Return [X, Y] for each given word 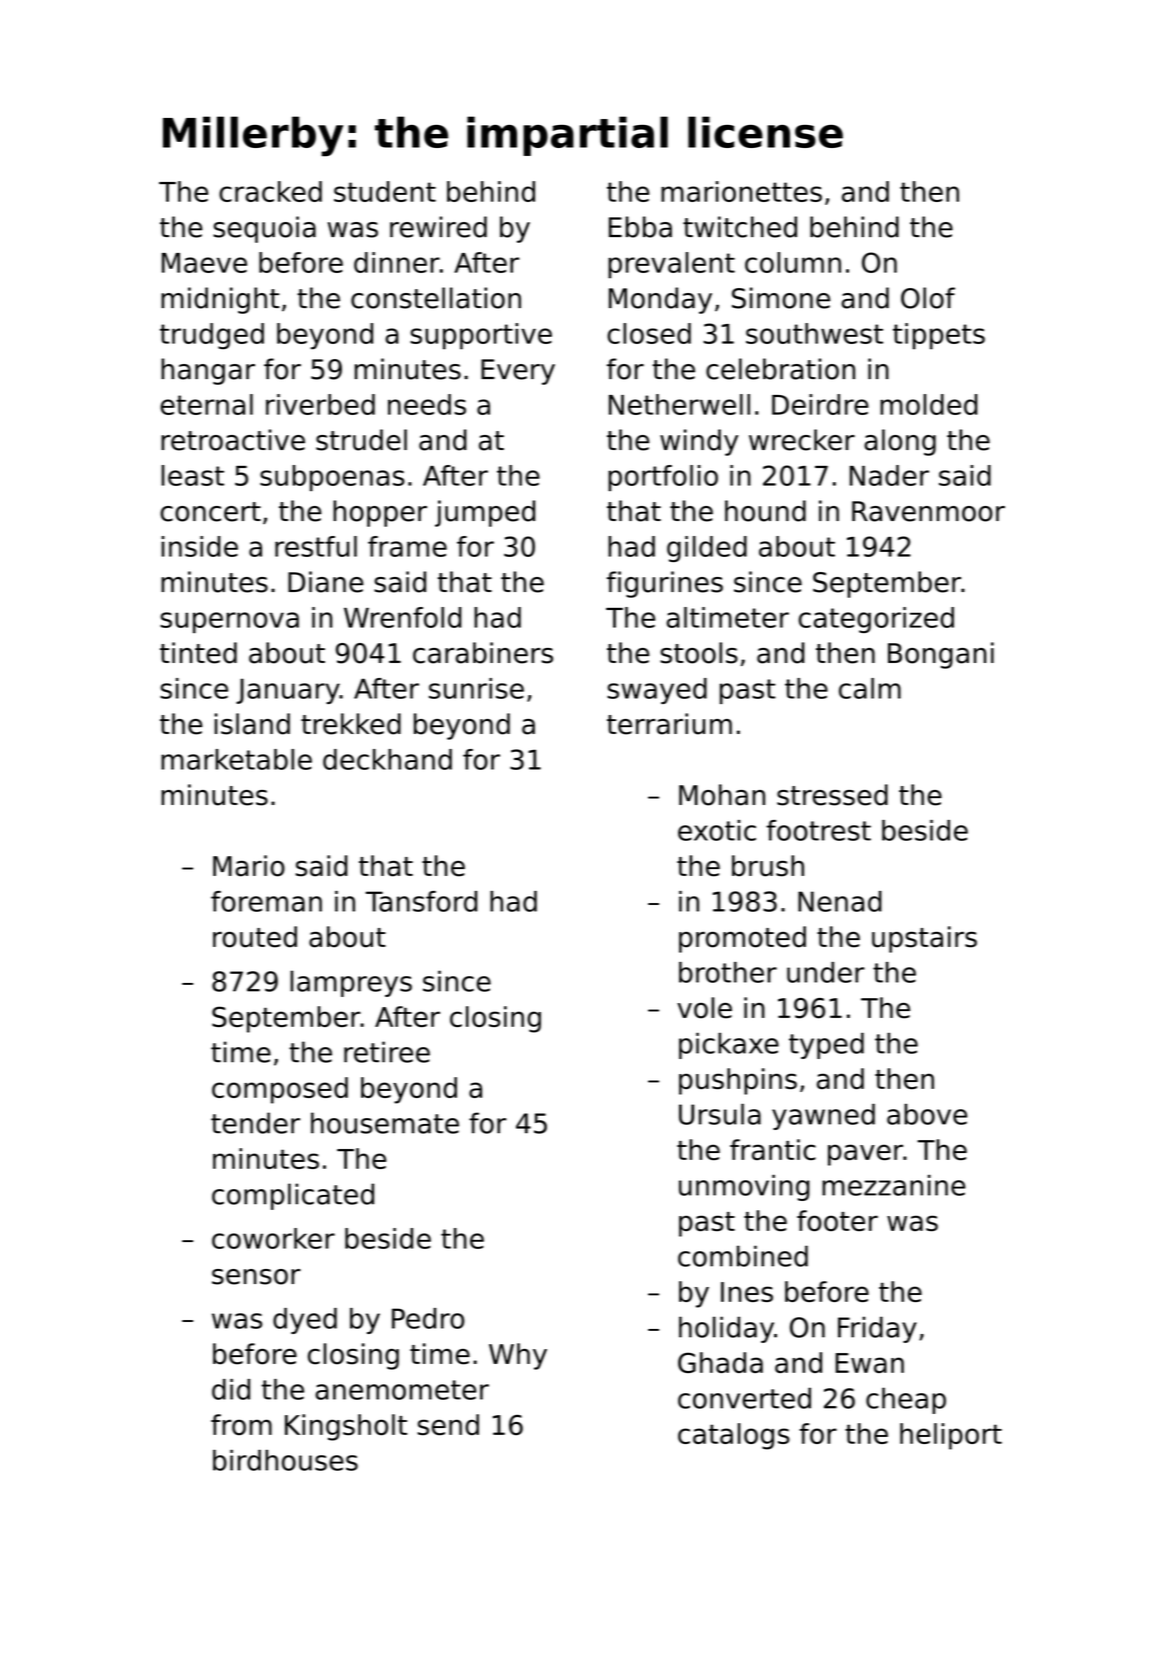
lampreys [351, 983]
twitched [740, 227]
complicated [293, 1196]
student [385, 191]
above [927, 1114]
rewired [438, 227]
